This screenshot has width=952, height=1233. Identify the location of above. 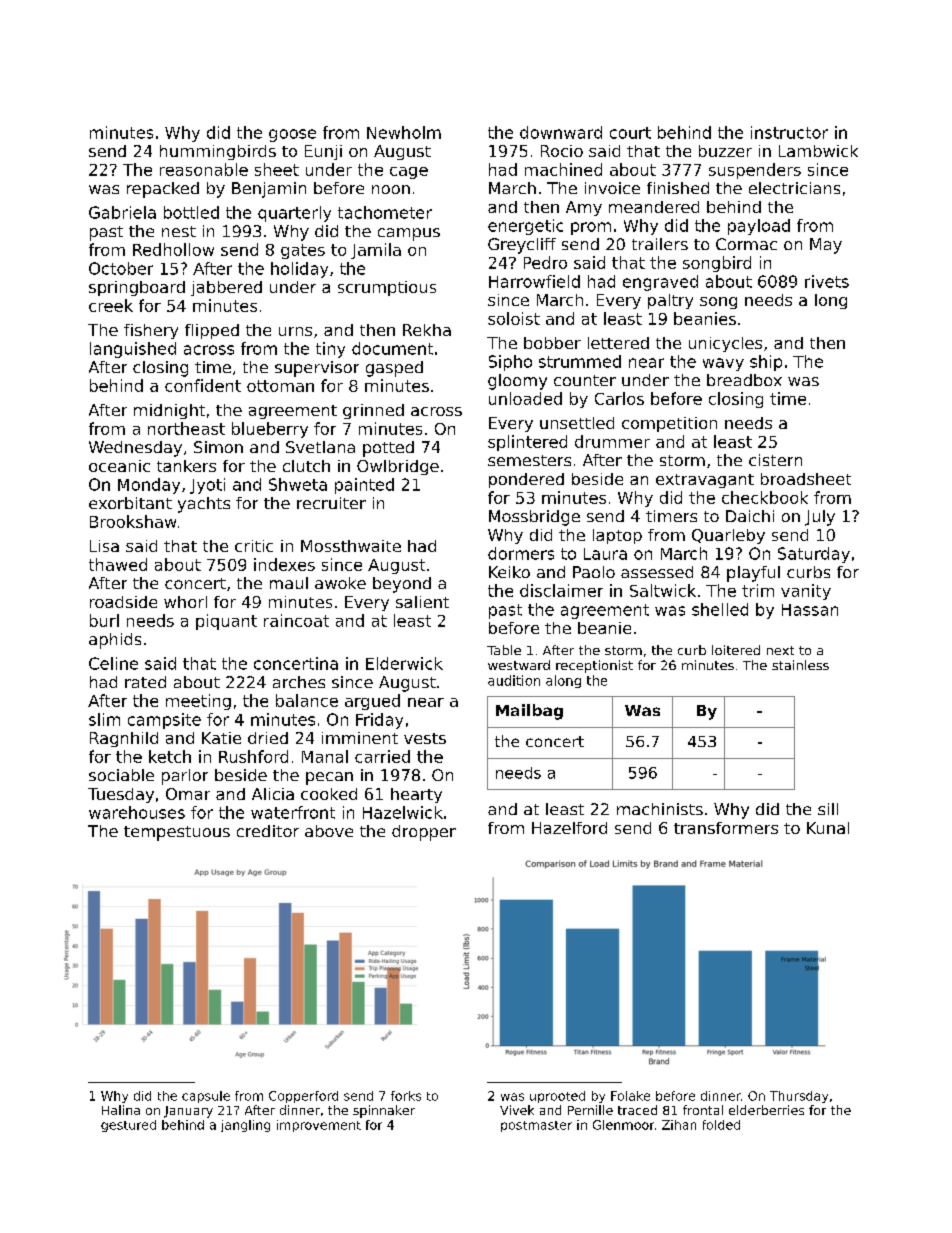
(329, 831).
